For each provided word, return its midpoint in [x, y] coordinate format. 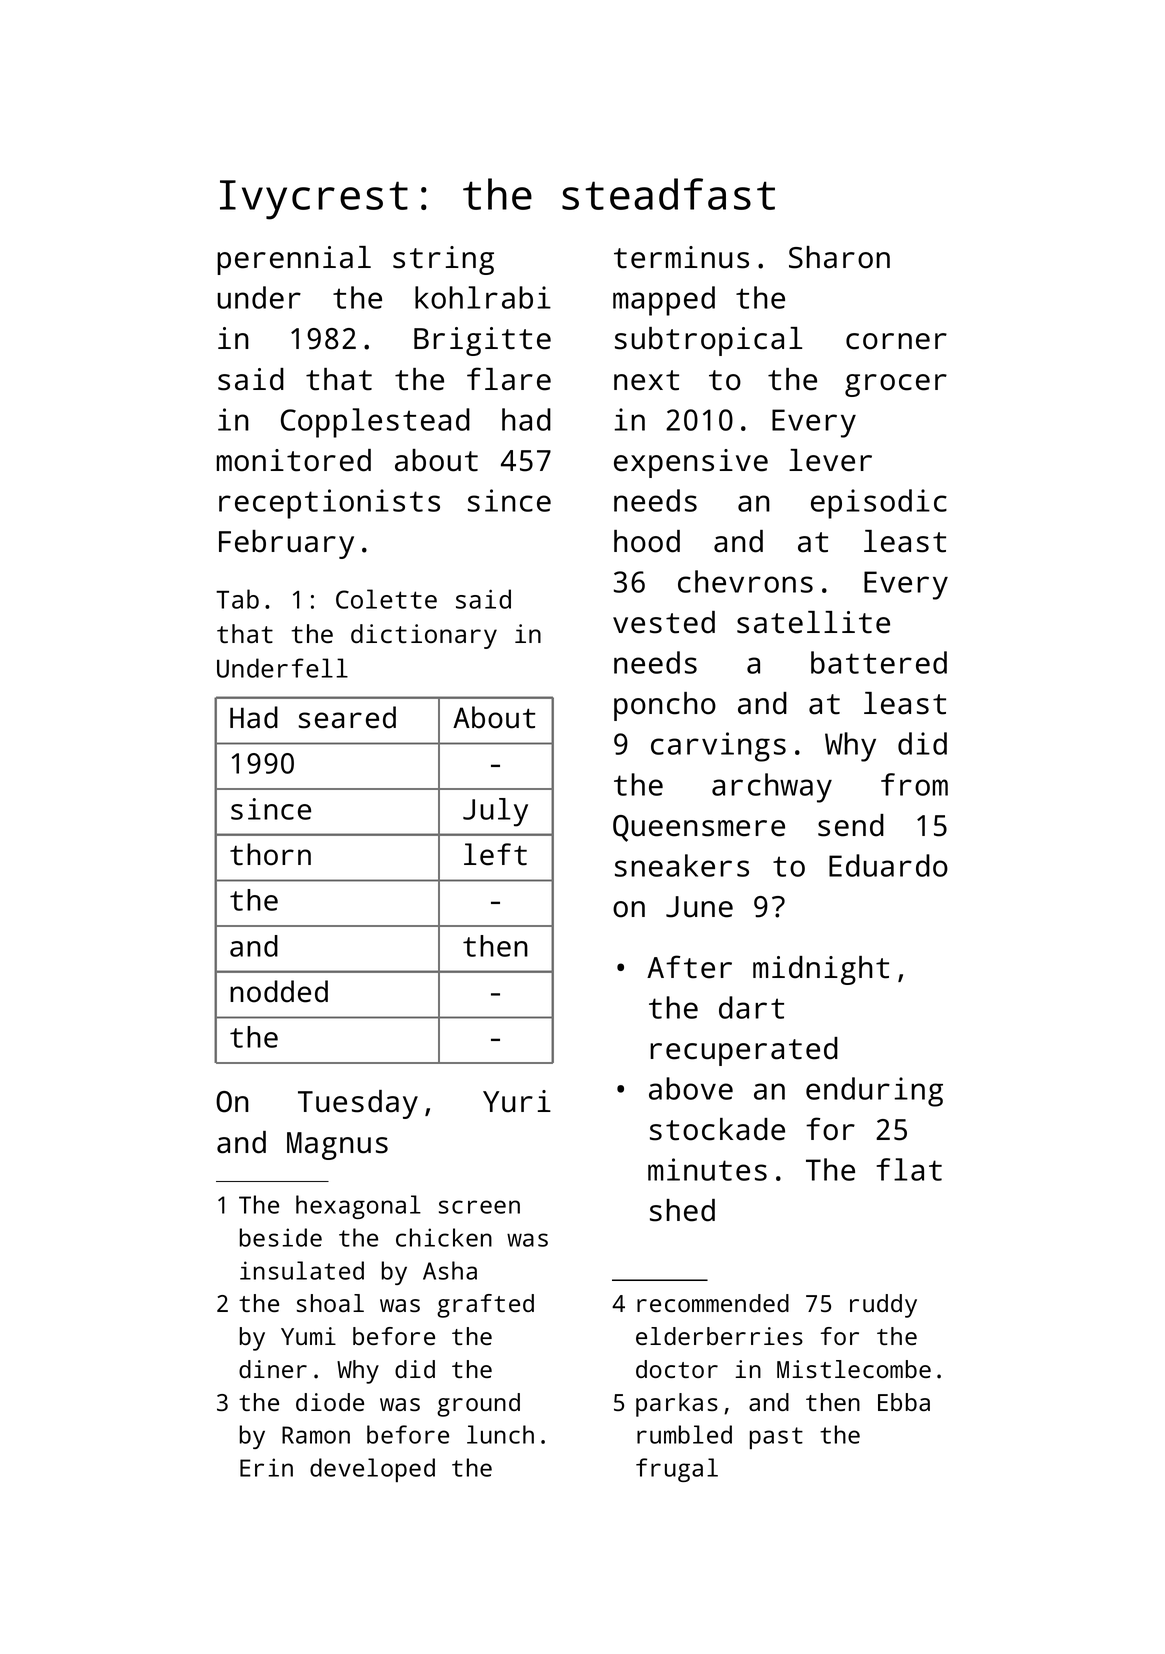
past [776, 1438]
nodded [279, 991]
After [689, 967]
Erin [266, 1467]
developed [372, 1470]
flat [909, 1169]
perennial [294, 260]
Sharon [839, 257]
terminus [681, 257]
